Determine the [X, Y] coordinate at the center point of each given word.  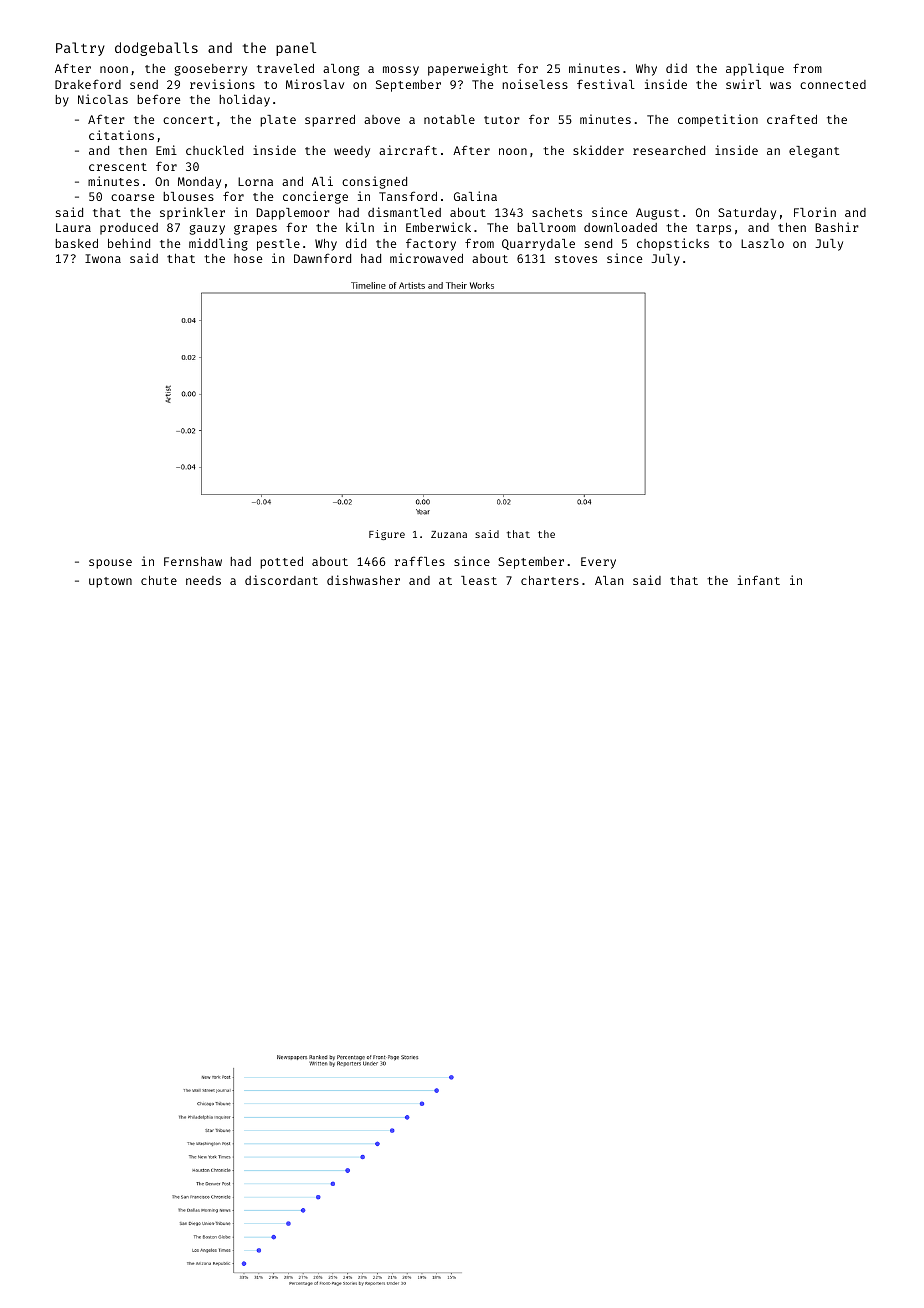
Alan [609, 580]
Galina [475, 196]
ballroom [546, 227]
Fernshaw [193, 561]
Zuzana [449, 534]
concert [188, 120]
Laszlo [762, 243]
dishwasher [363, 580]
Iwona [103, 258]
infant [759, 580]
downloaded [620, 227]
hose [248, 258]
